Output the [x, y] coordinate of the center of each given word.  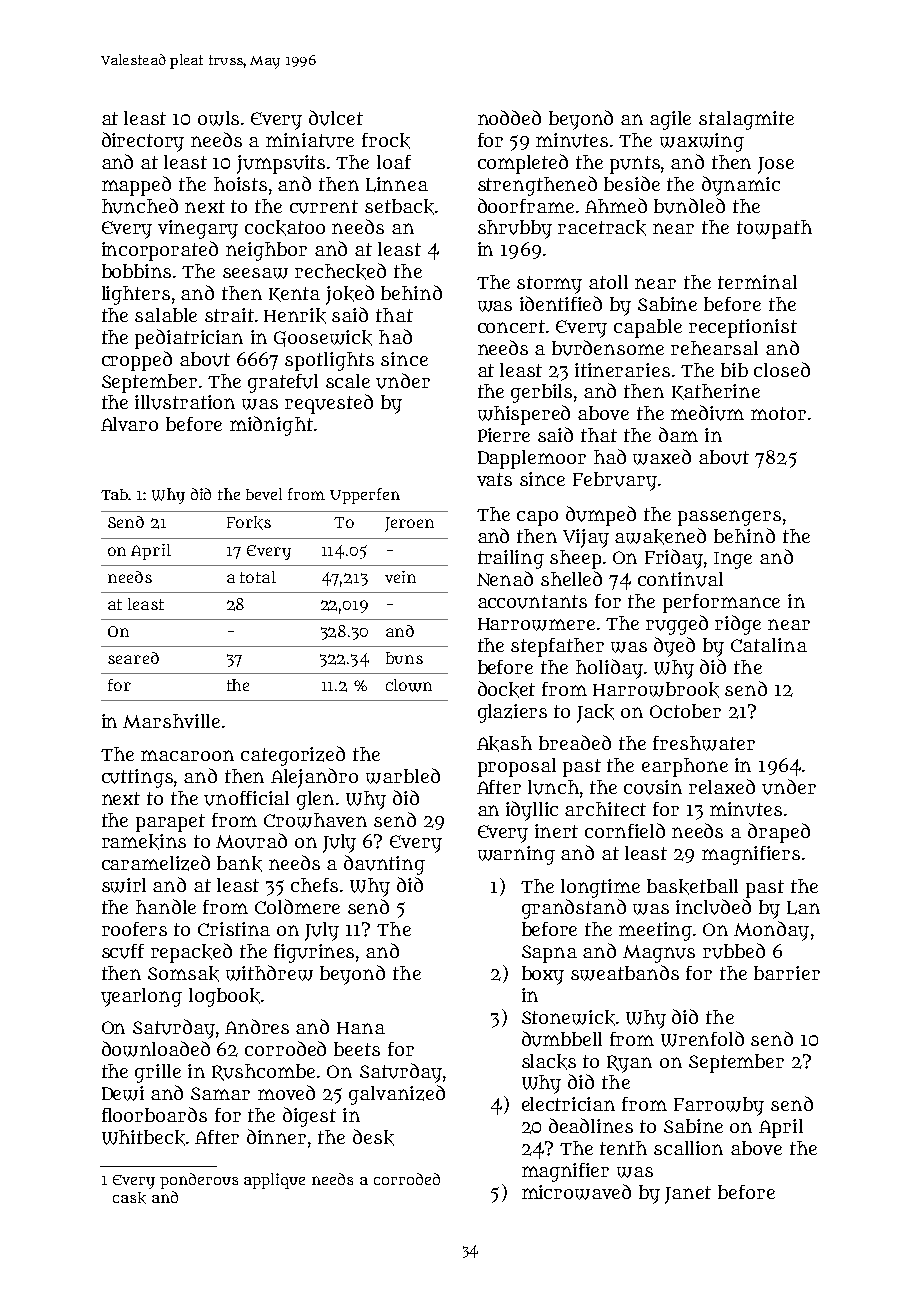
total [258, 577]
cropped [137, 361]
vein [400, 577]
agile [670, 120]
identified [561, 303]
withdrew [269, 973]
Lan [803, 908]
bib [734, 370]
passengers [729, 518]
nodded [509, 117]
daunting [384, 865]
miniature [310, 140]
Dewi [123, 1093]
